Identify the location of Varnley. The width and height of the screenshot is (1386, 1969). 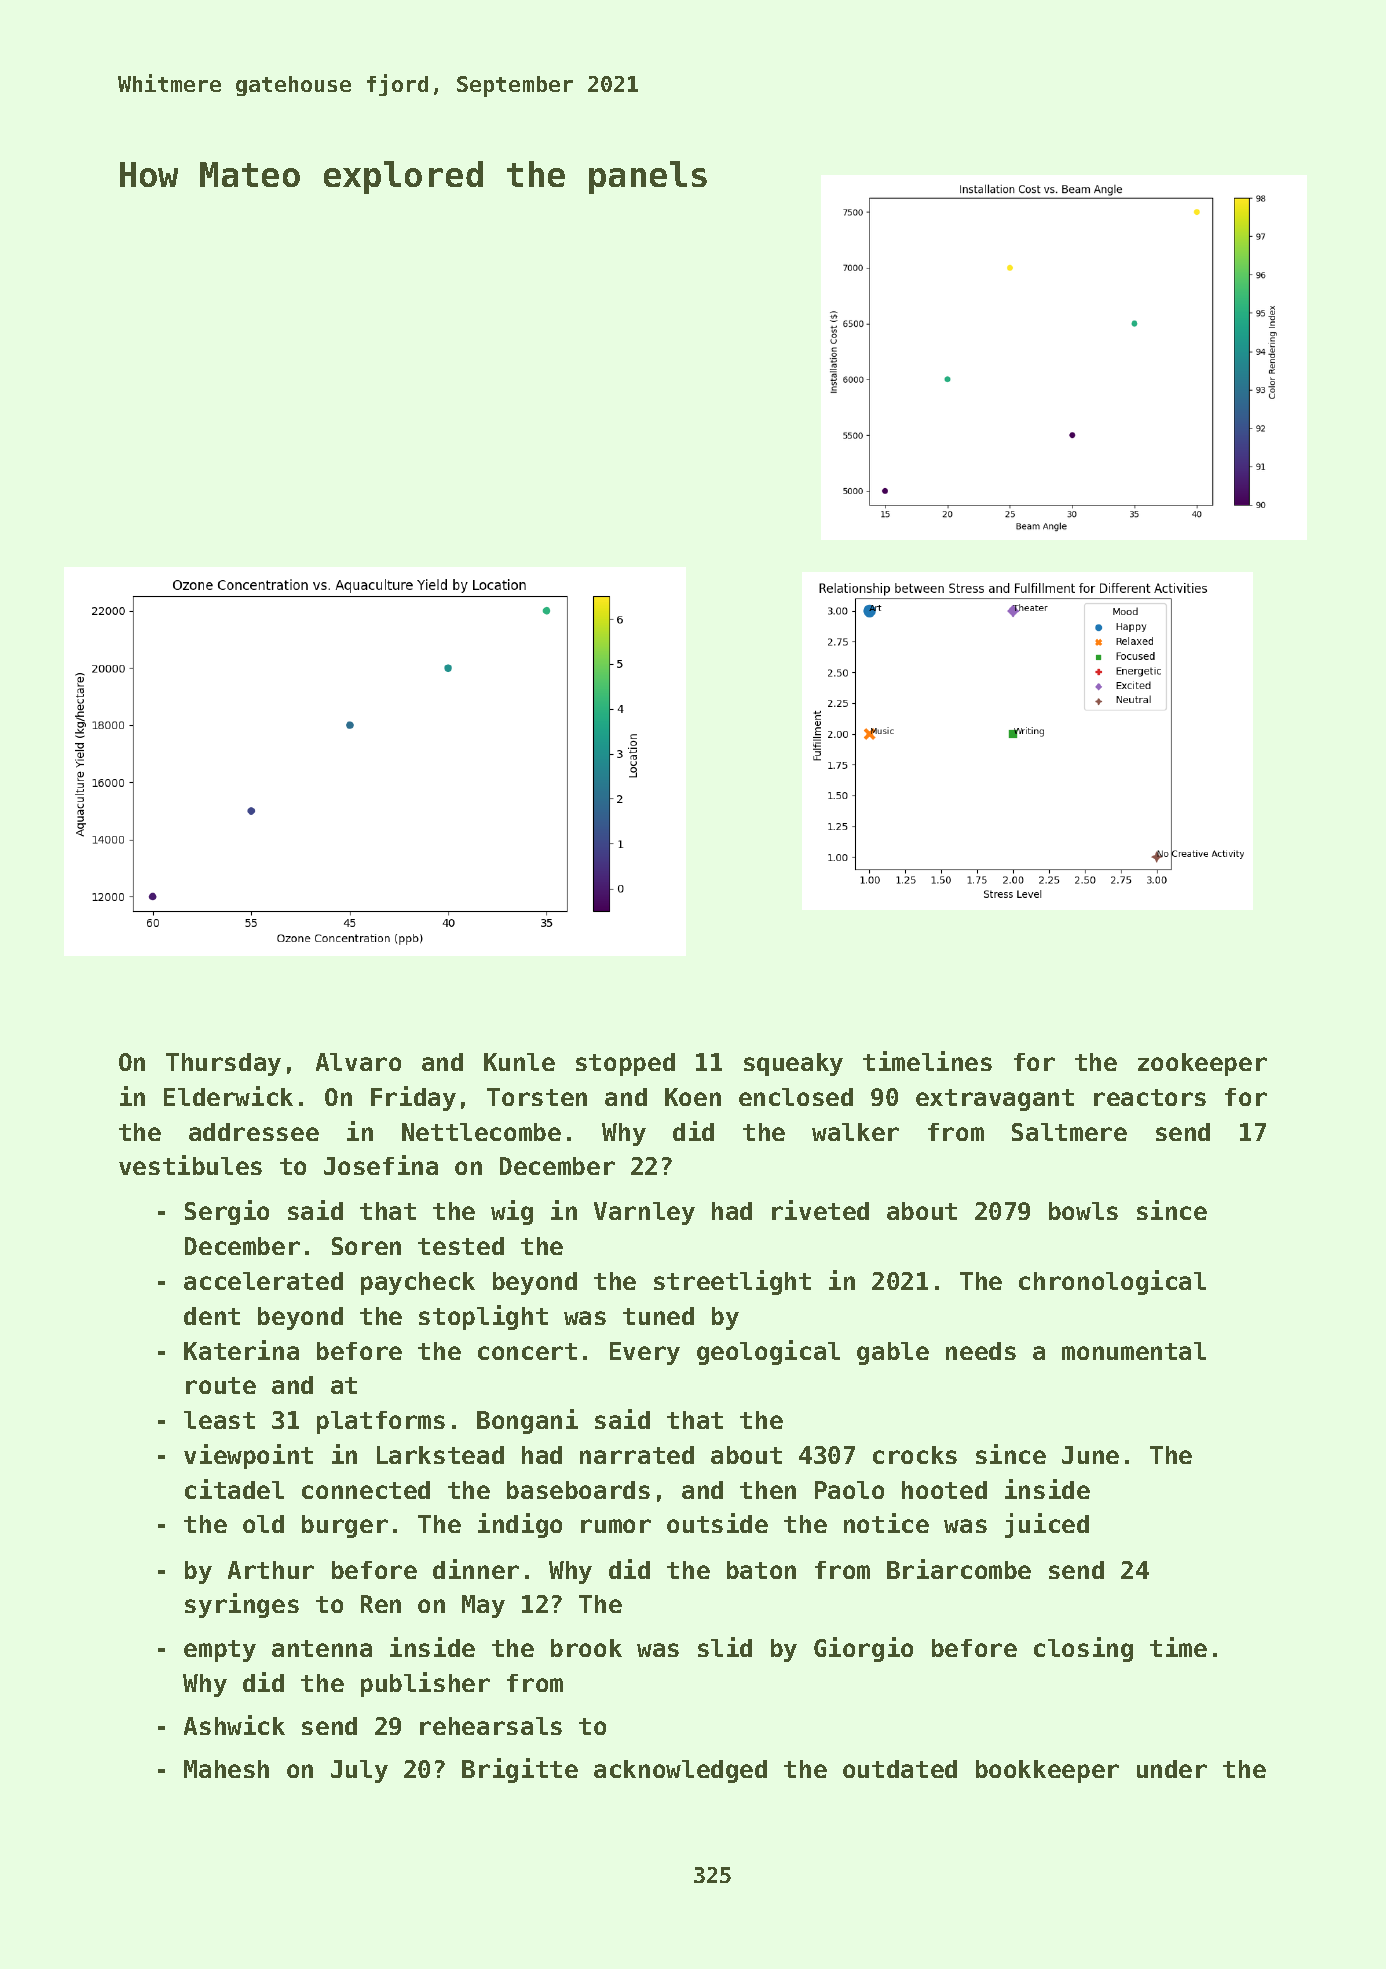
(644, 1213).
